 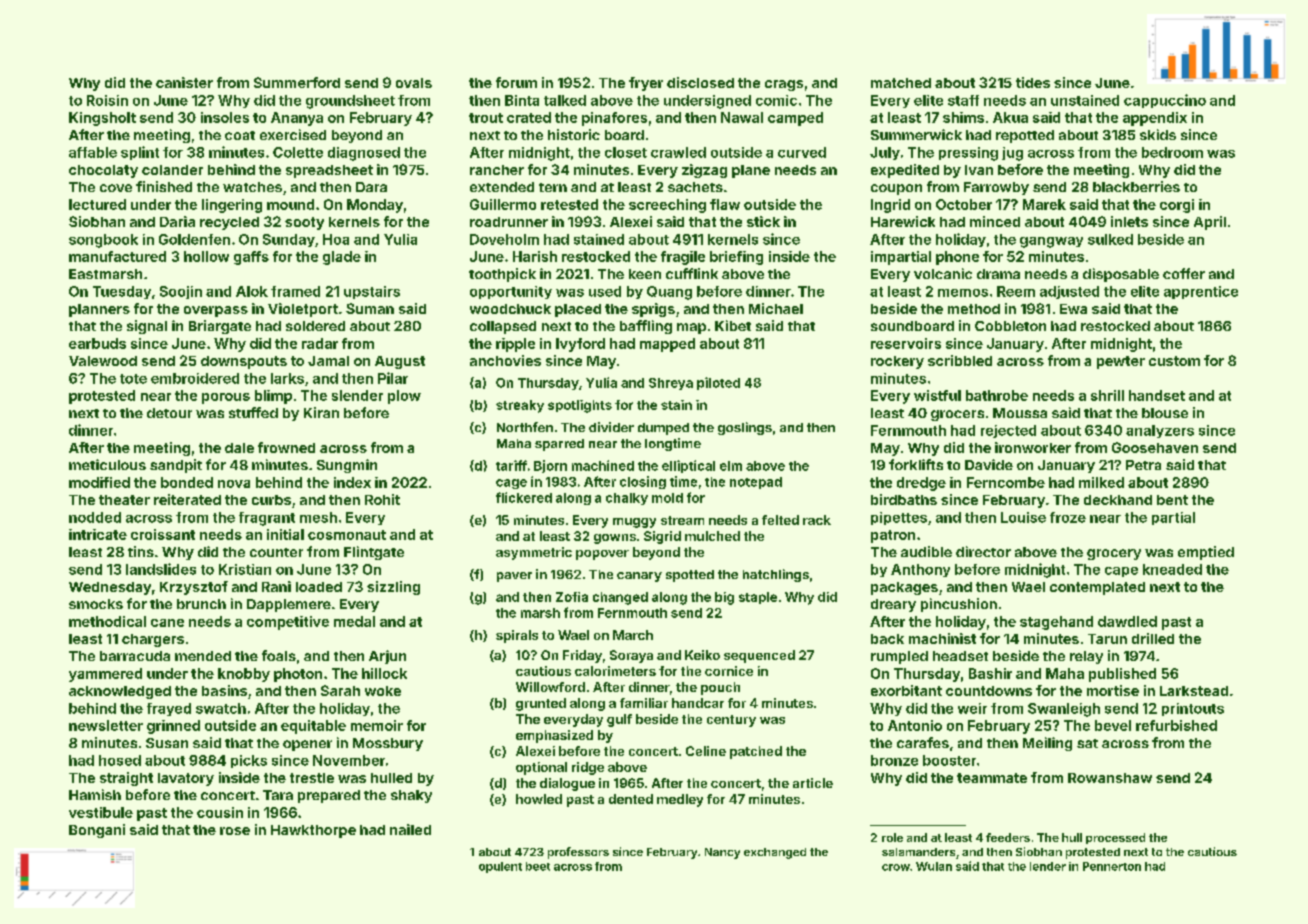 I want to click on intricate, so click(x=98, y=534).
